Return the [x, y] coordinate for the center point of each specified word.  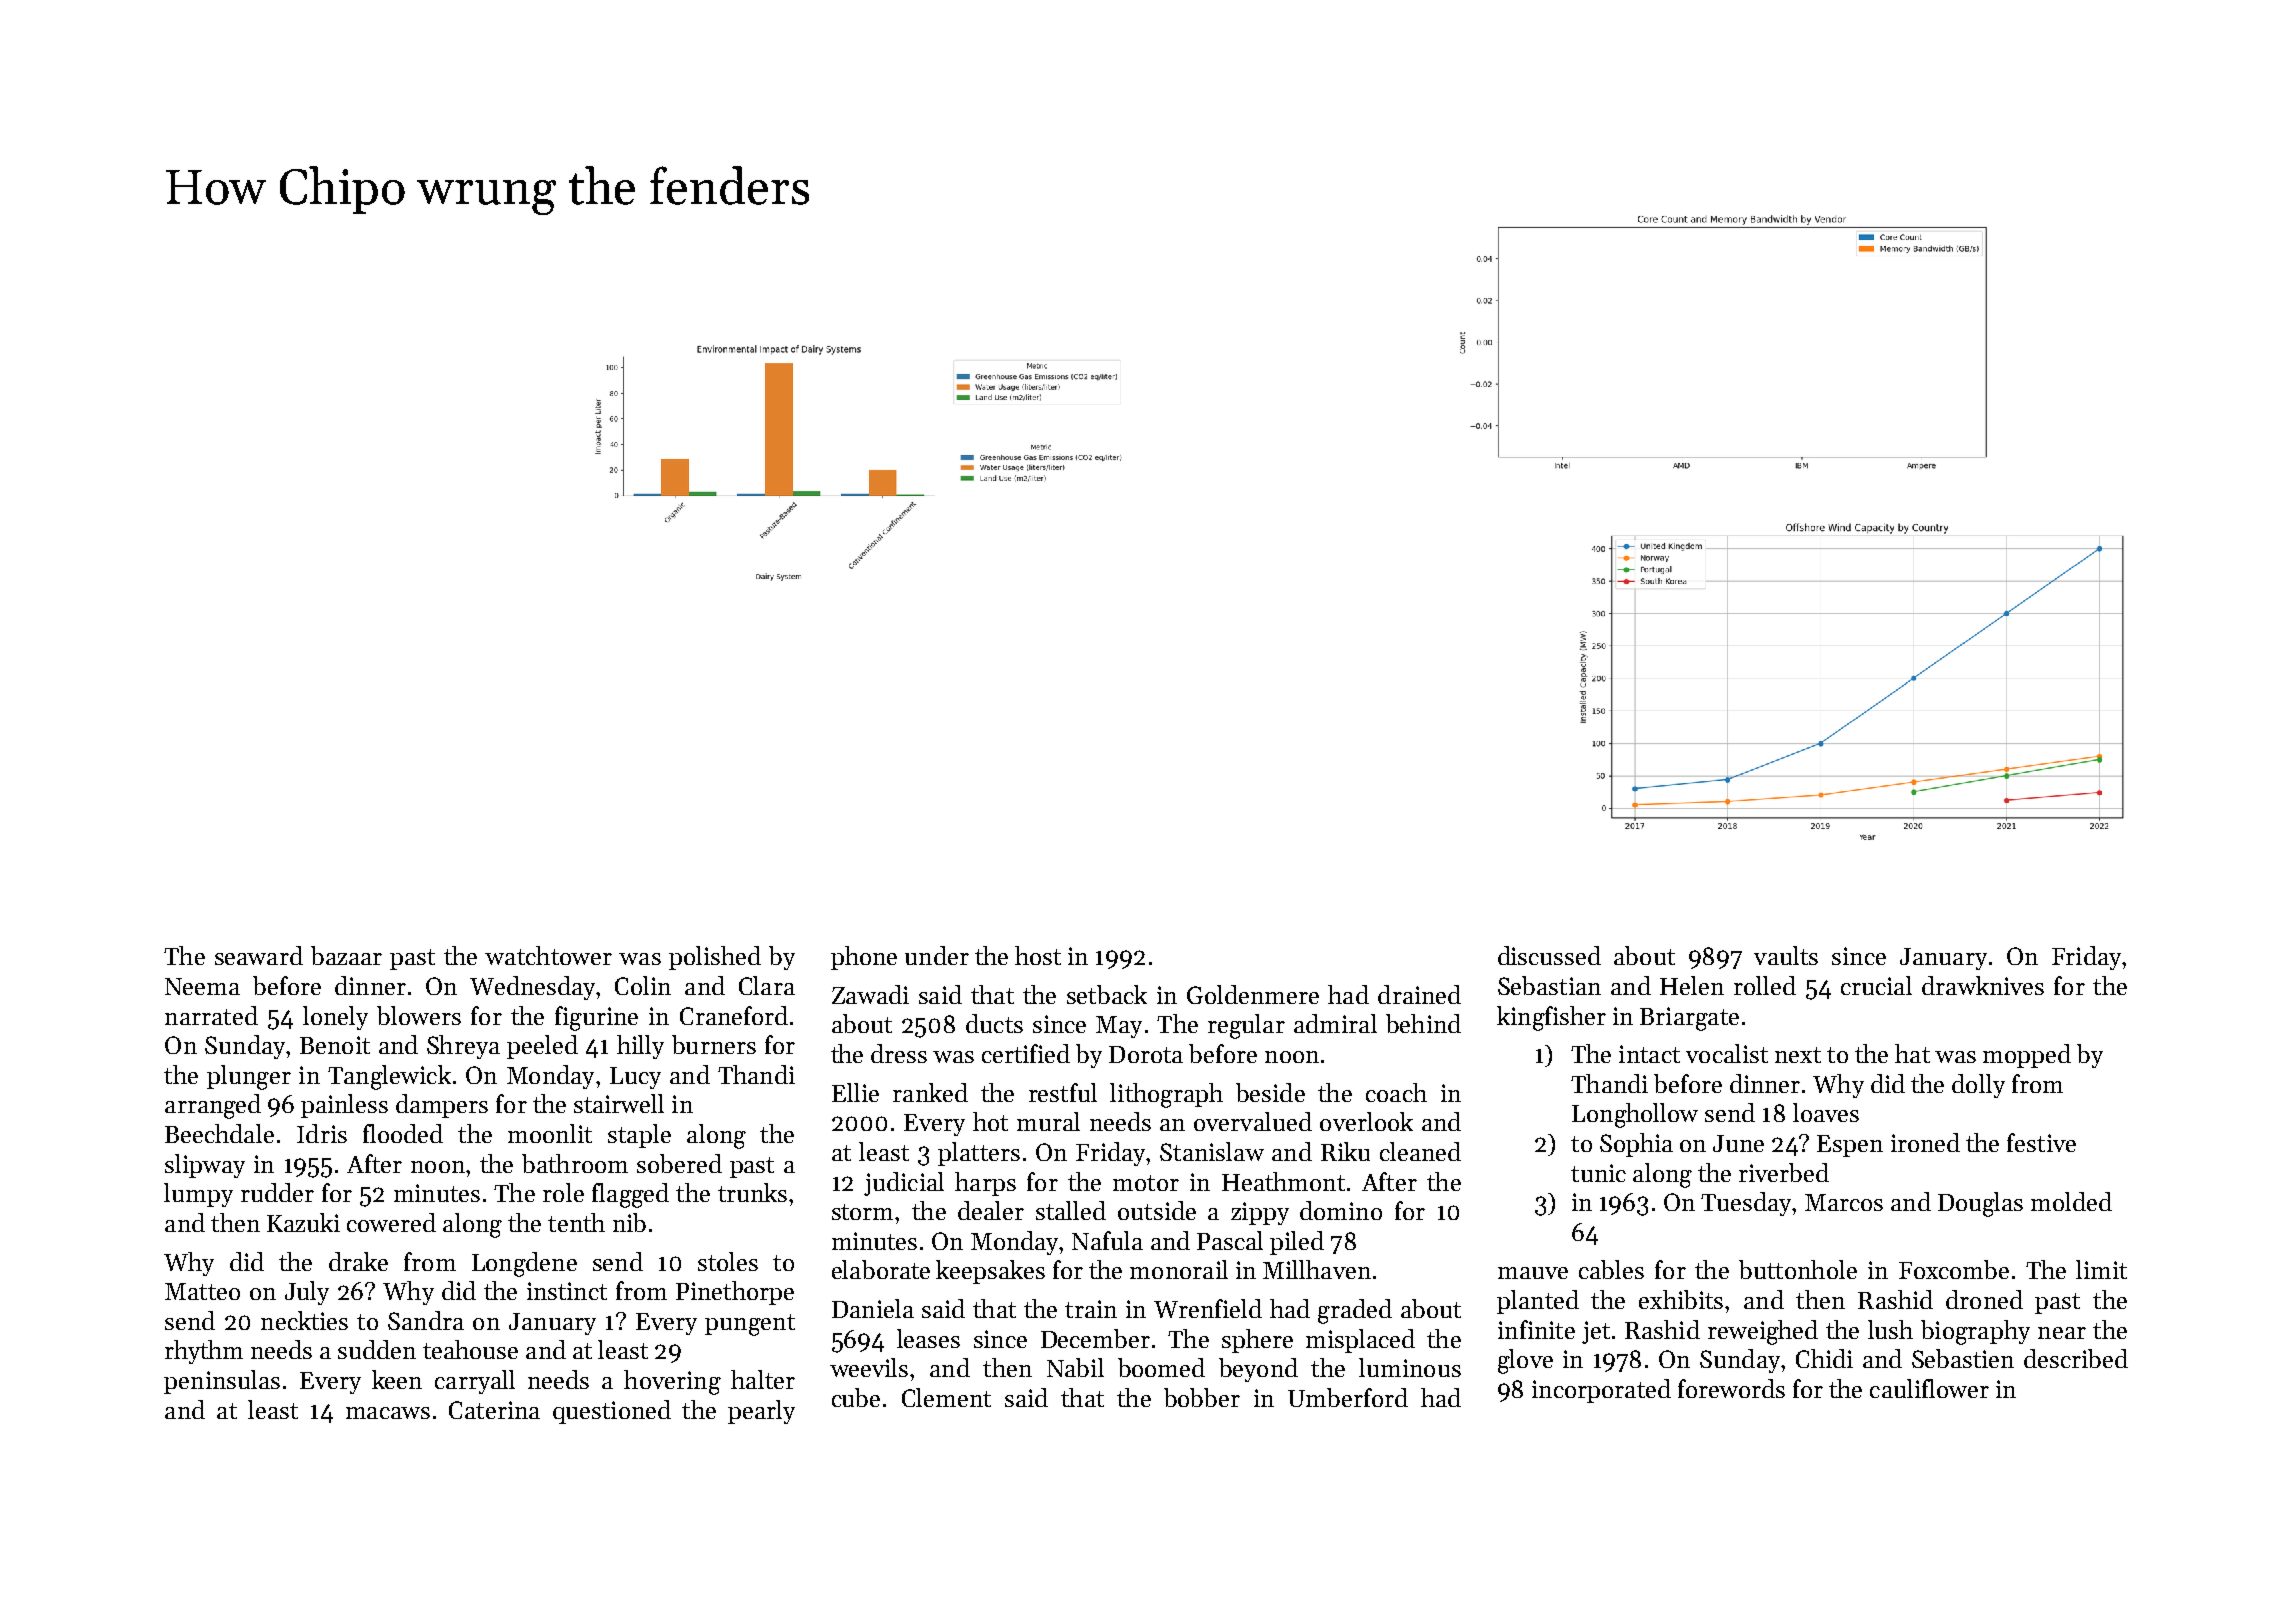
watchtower [548, 955]
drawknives [1983, 985]
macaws [388, 1413]
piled [1297, 1243]
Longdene [524, 1264]
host [1038, 955]
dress [899, 1053]
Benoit [335, 1045]
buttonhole [1798, 1269]
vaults [1786, 955]
